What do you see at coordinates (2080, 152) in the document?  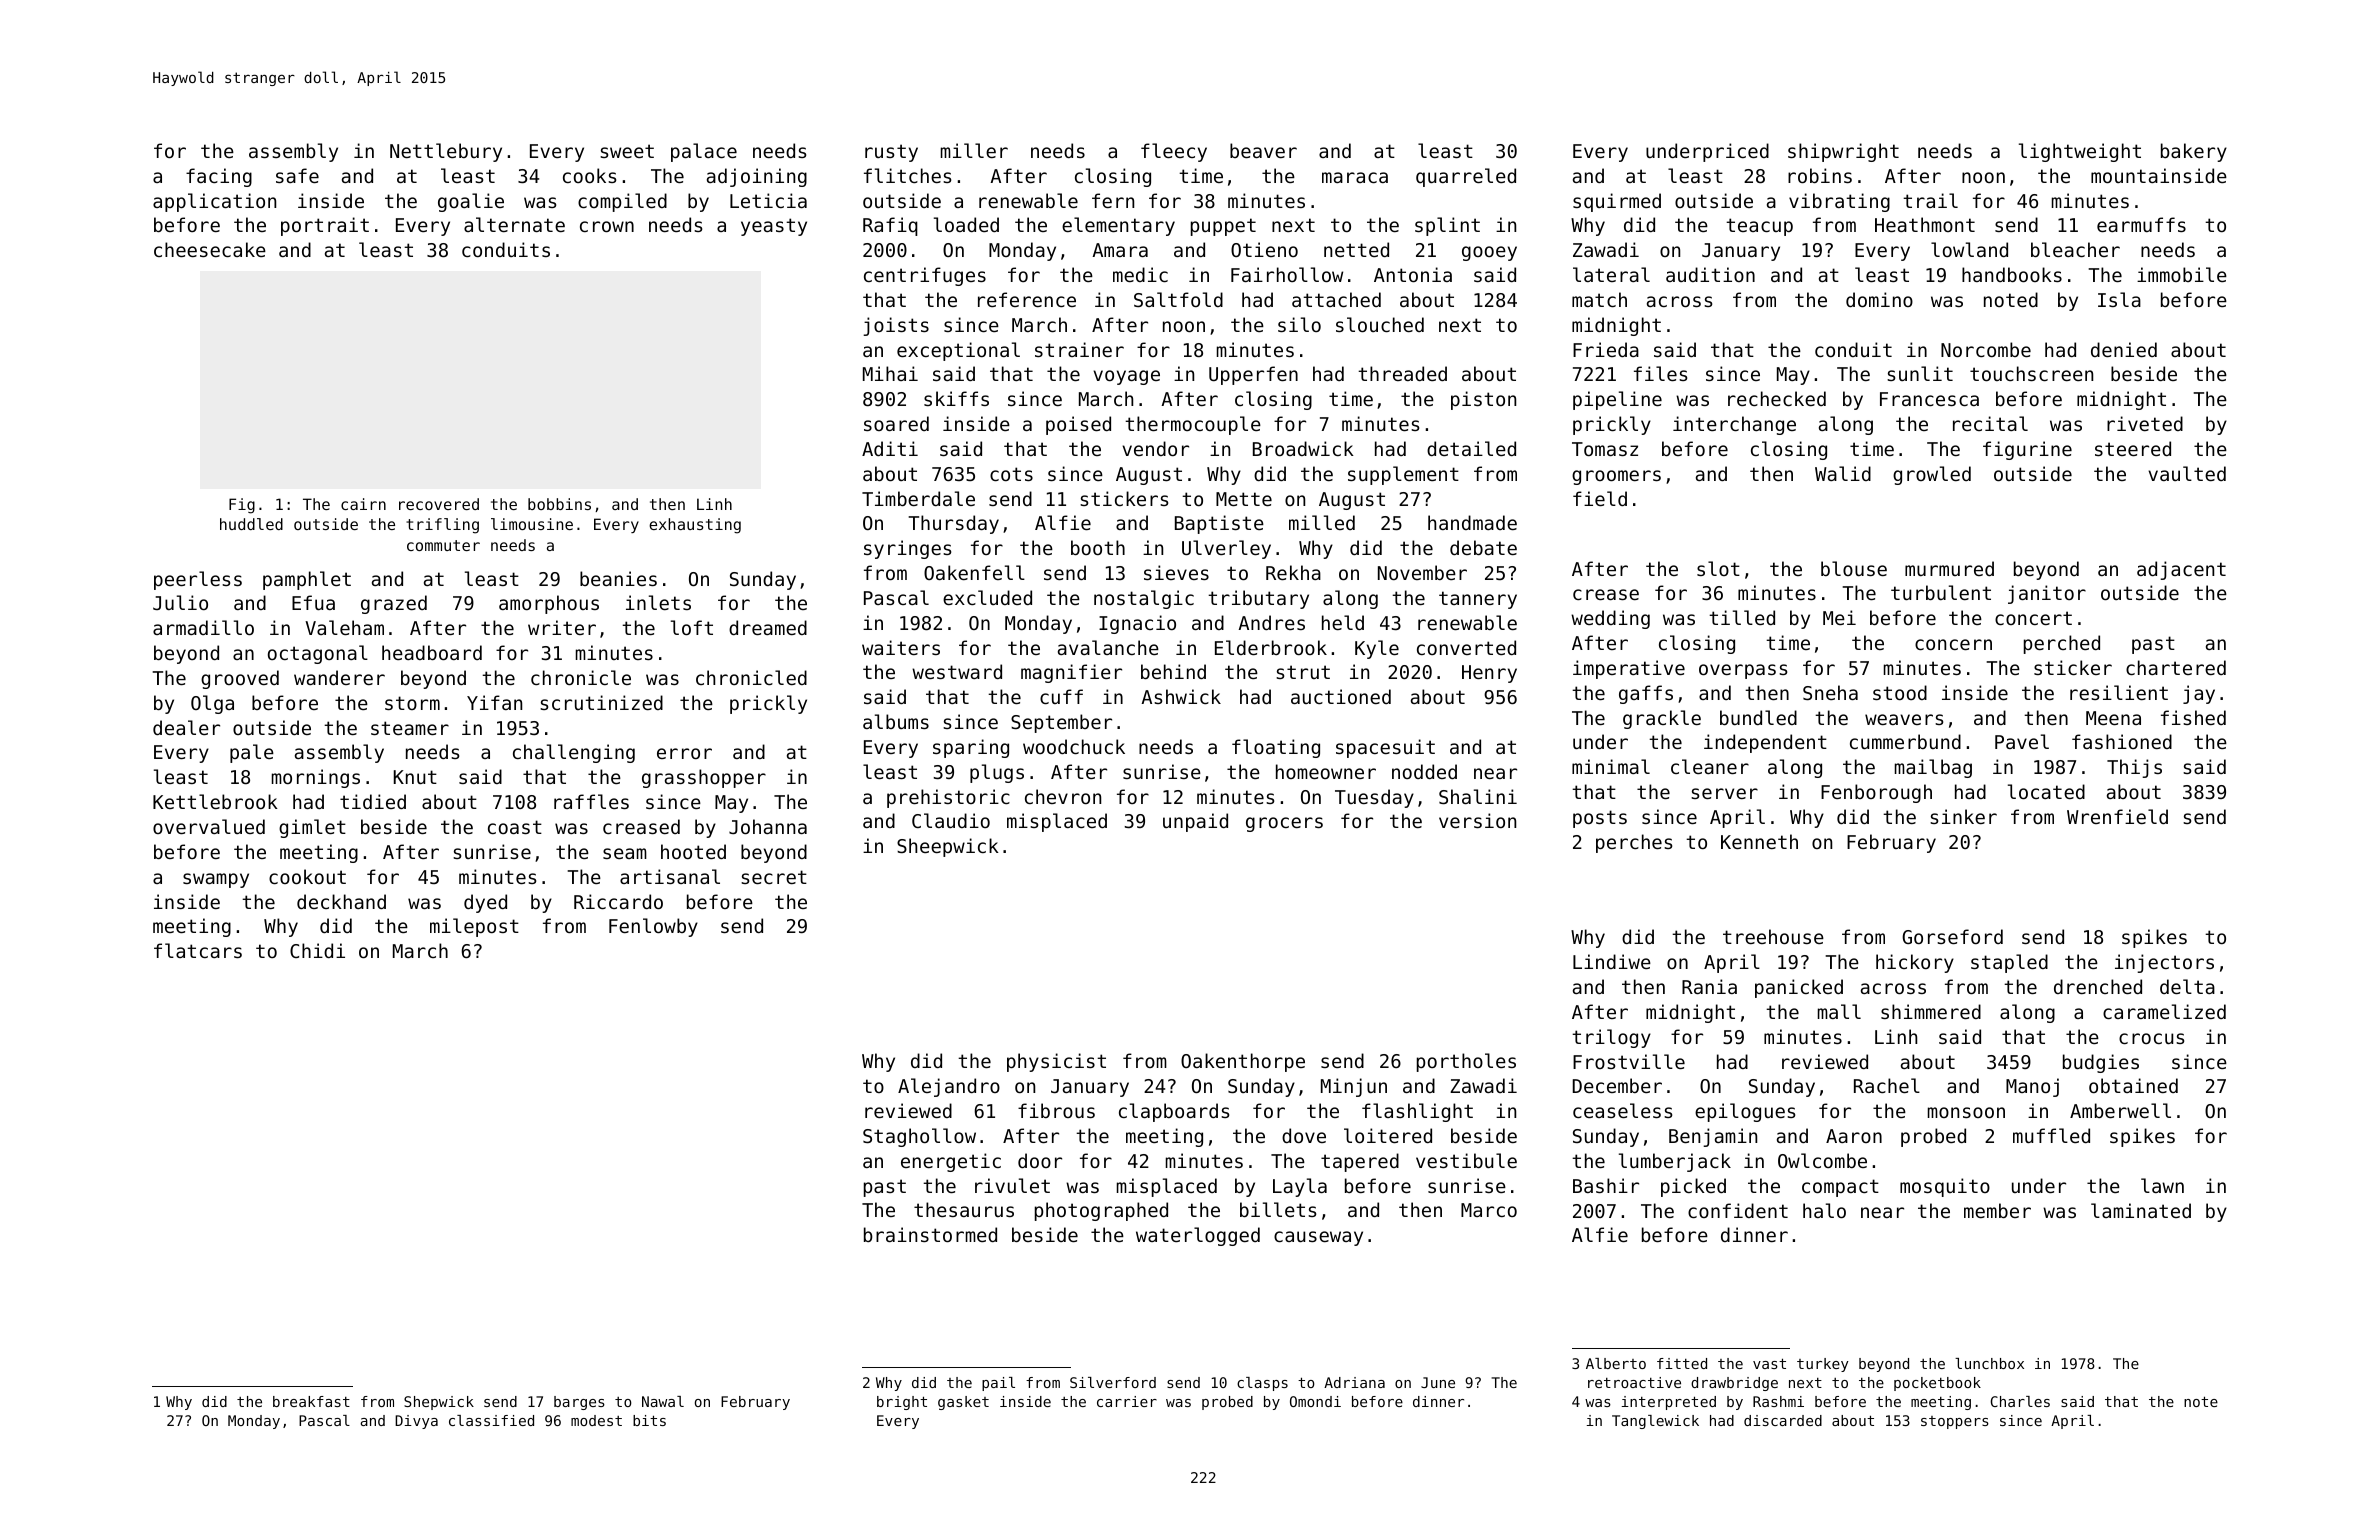 I see `lightweight` at bounding box center [2080, 152].
